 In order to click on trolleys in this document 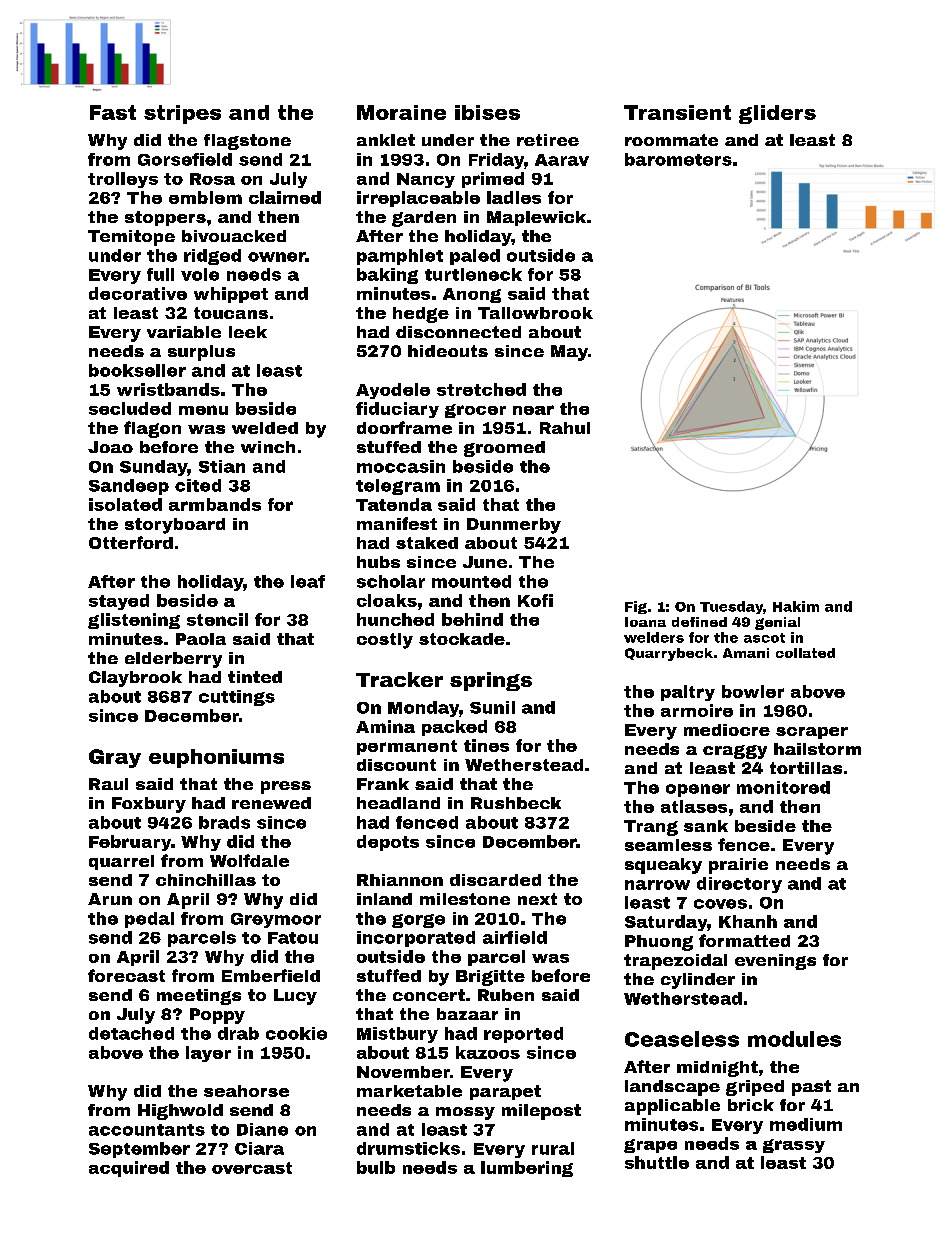, I will do `click(123, 180)`.
